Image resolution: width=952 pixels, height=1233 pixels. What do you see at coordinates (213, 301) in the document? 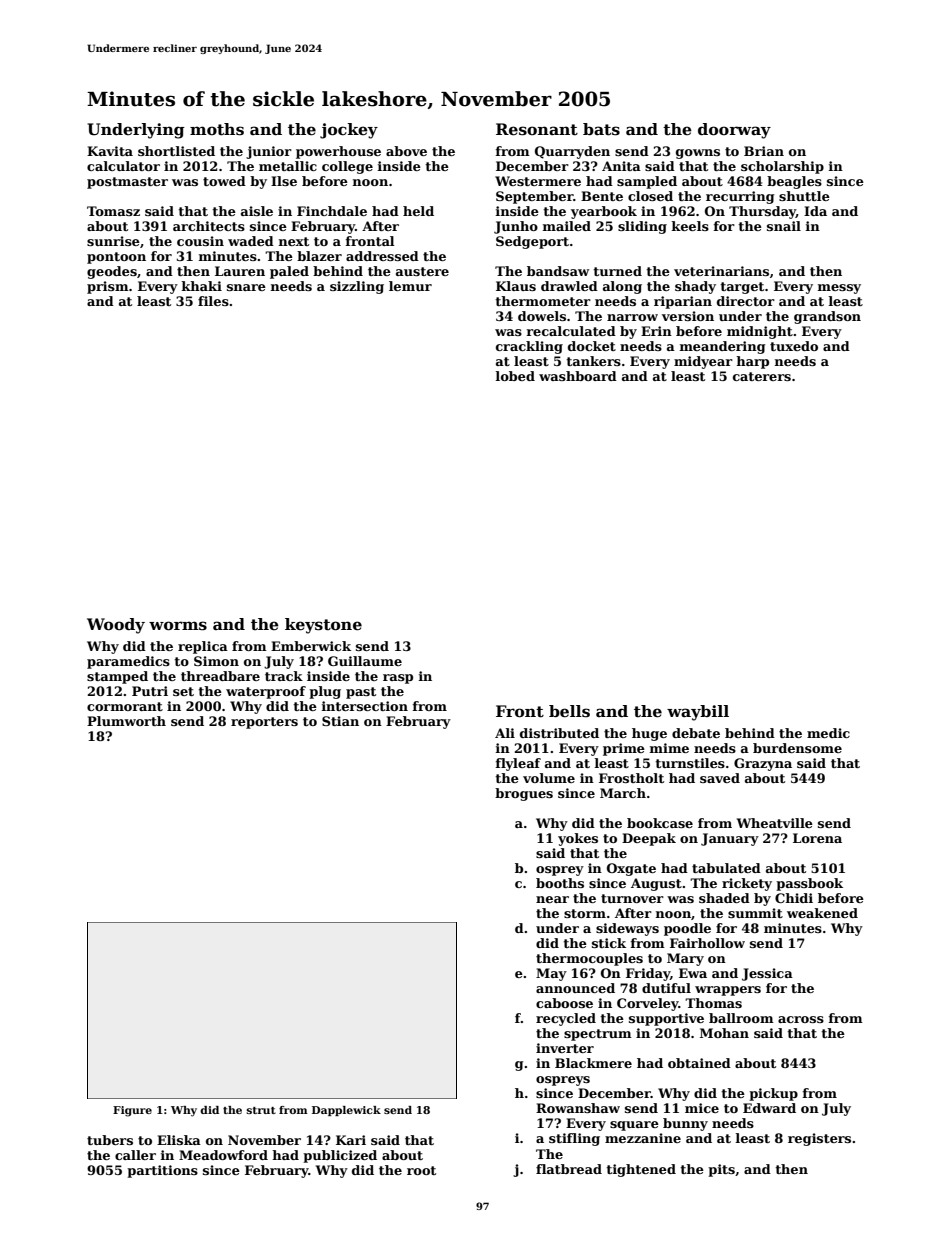
I see `files` at bounding box center [213, 301].
